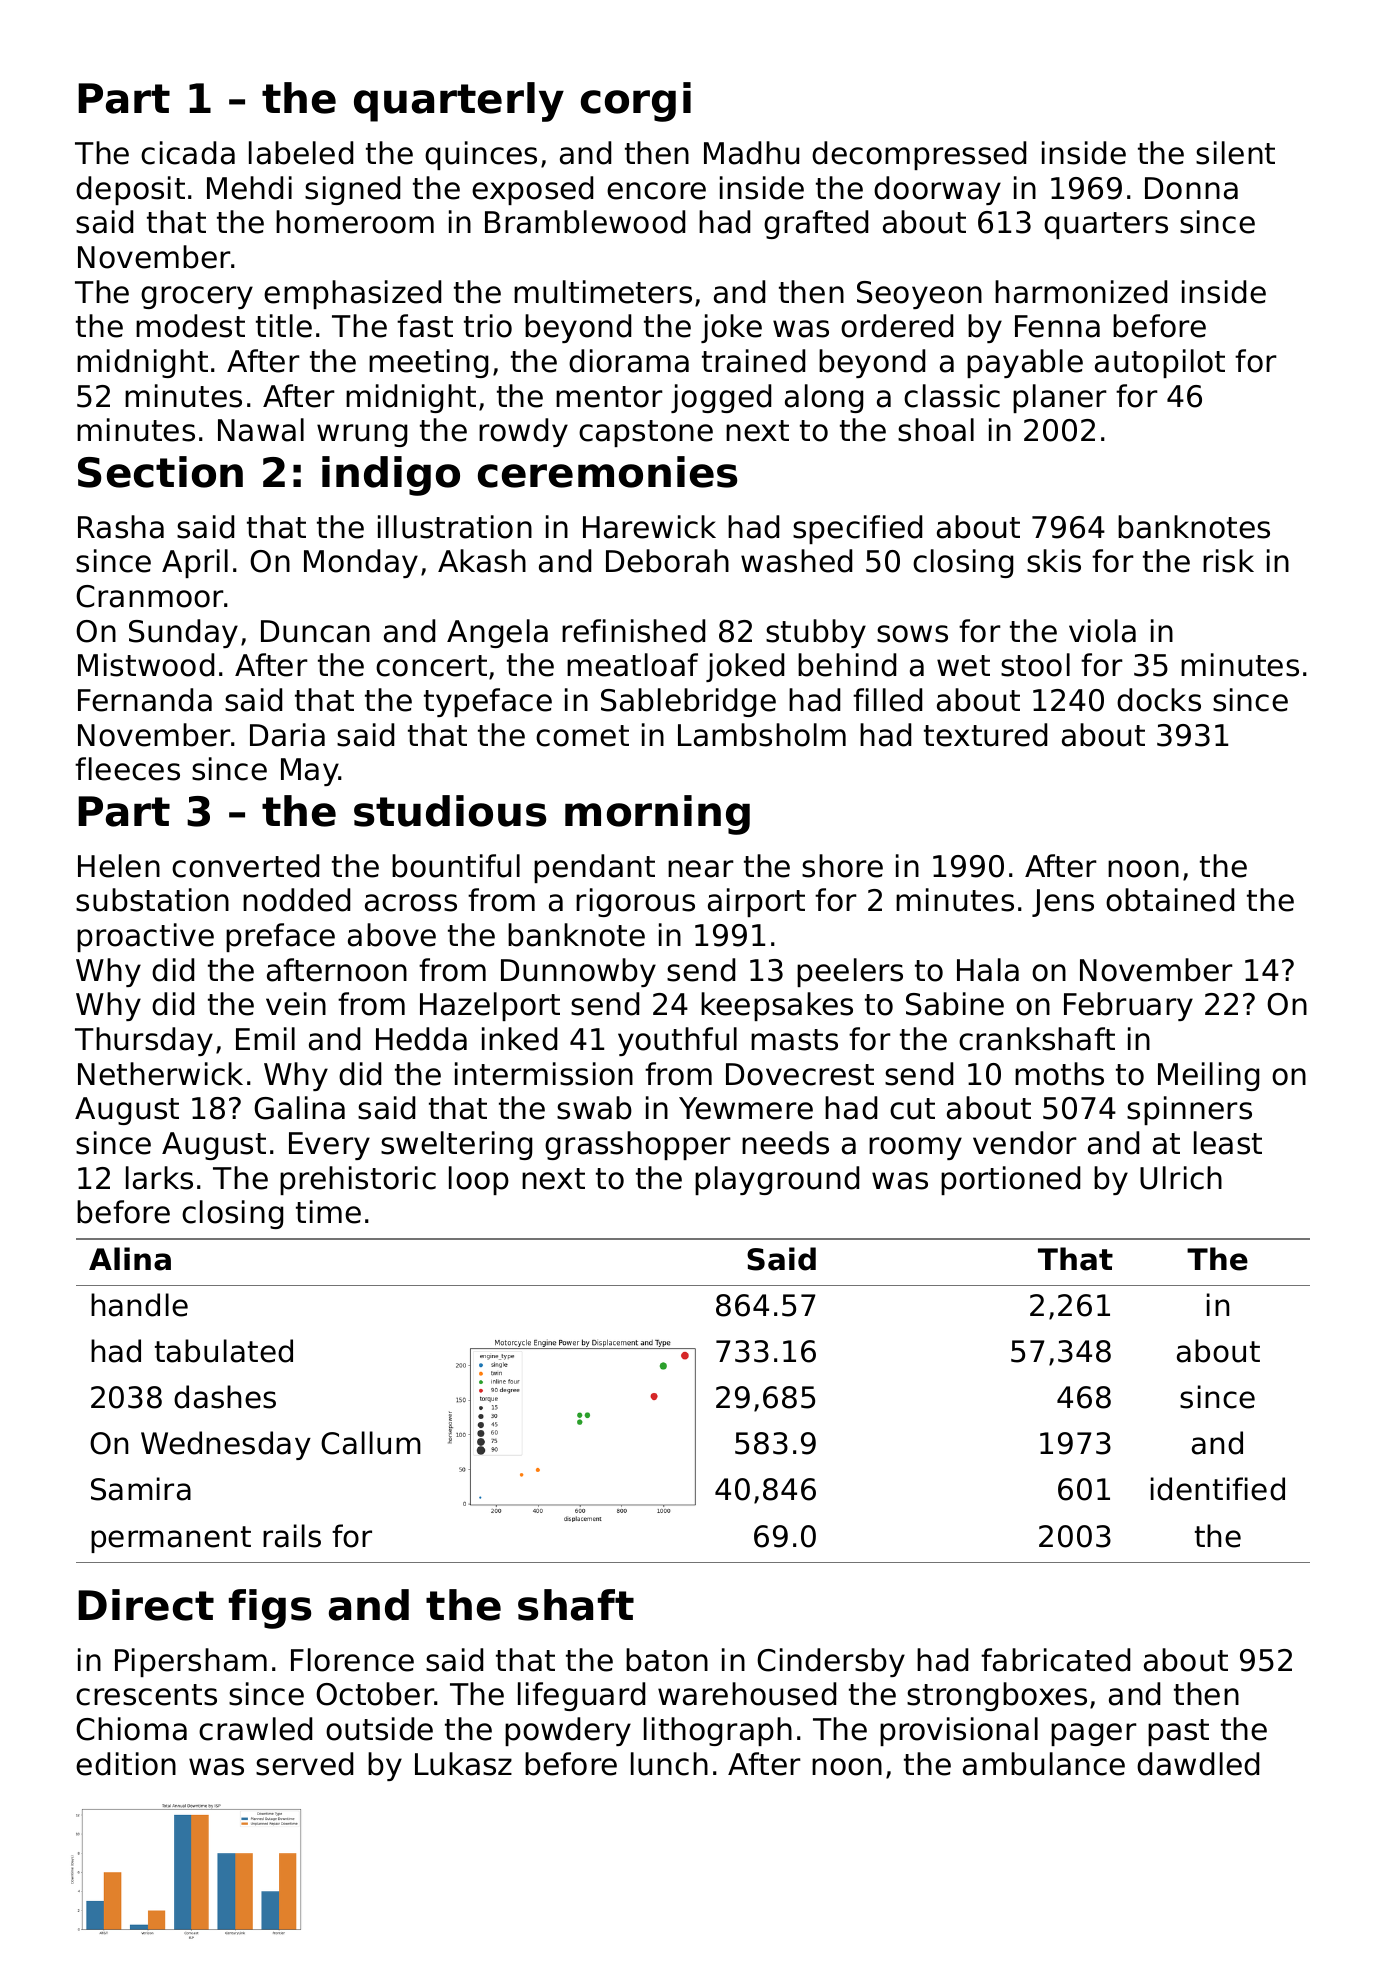 Image resolution: width=1386 pixels, height=1969 pixels. What do you see at coordinates (887, 700) in the document?
I see `filled` at bounding box center [887, 700].
